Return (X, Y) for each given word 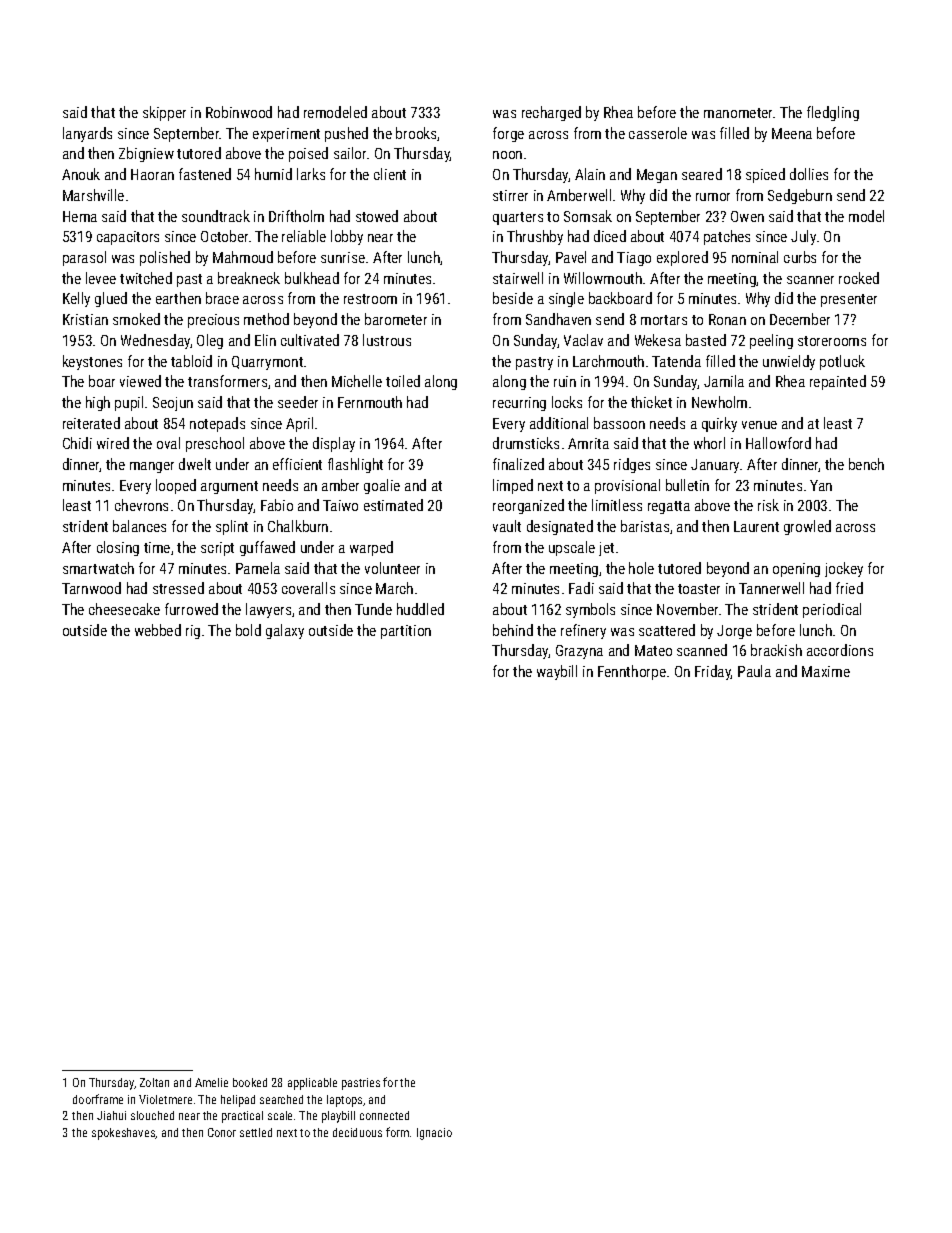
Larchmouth (608, 361)
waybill (557, 672)
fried (849, 588)
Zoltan (154, 1082)
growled (807, 527)
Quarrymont (267, 363)
